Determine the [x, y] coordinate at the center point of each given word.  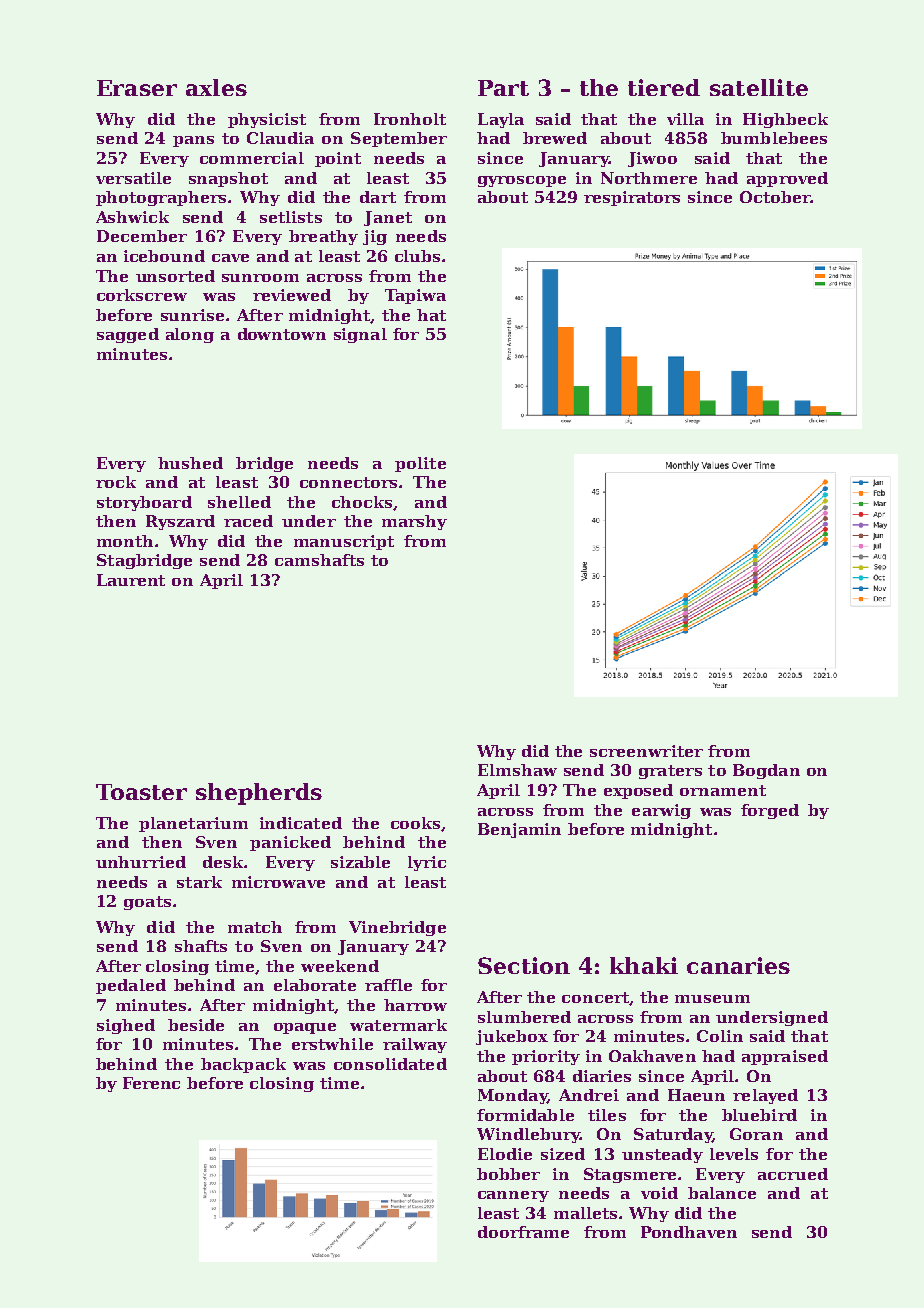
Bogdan [766, 771]
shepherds [259, 794]
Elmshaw [517, 770]
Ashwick [132, 217]
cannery [513, 1196]
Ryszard [180, 522]
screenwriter [646, 751]
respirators [632, 198]
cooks [415, 823]
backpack [243, 1065]
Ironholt [410, 119]
